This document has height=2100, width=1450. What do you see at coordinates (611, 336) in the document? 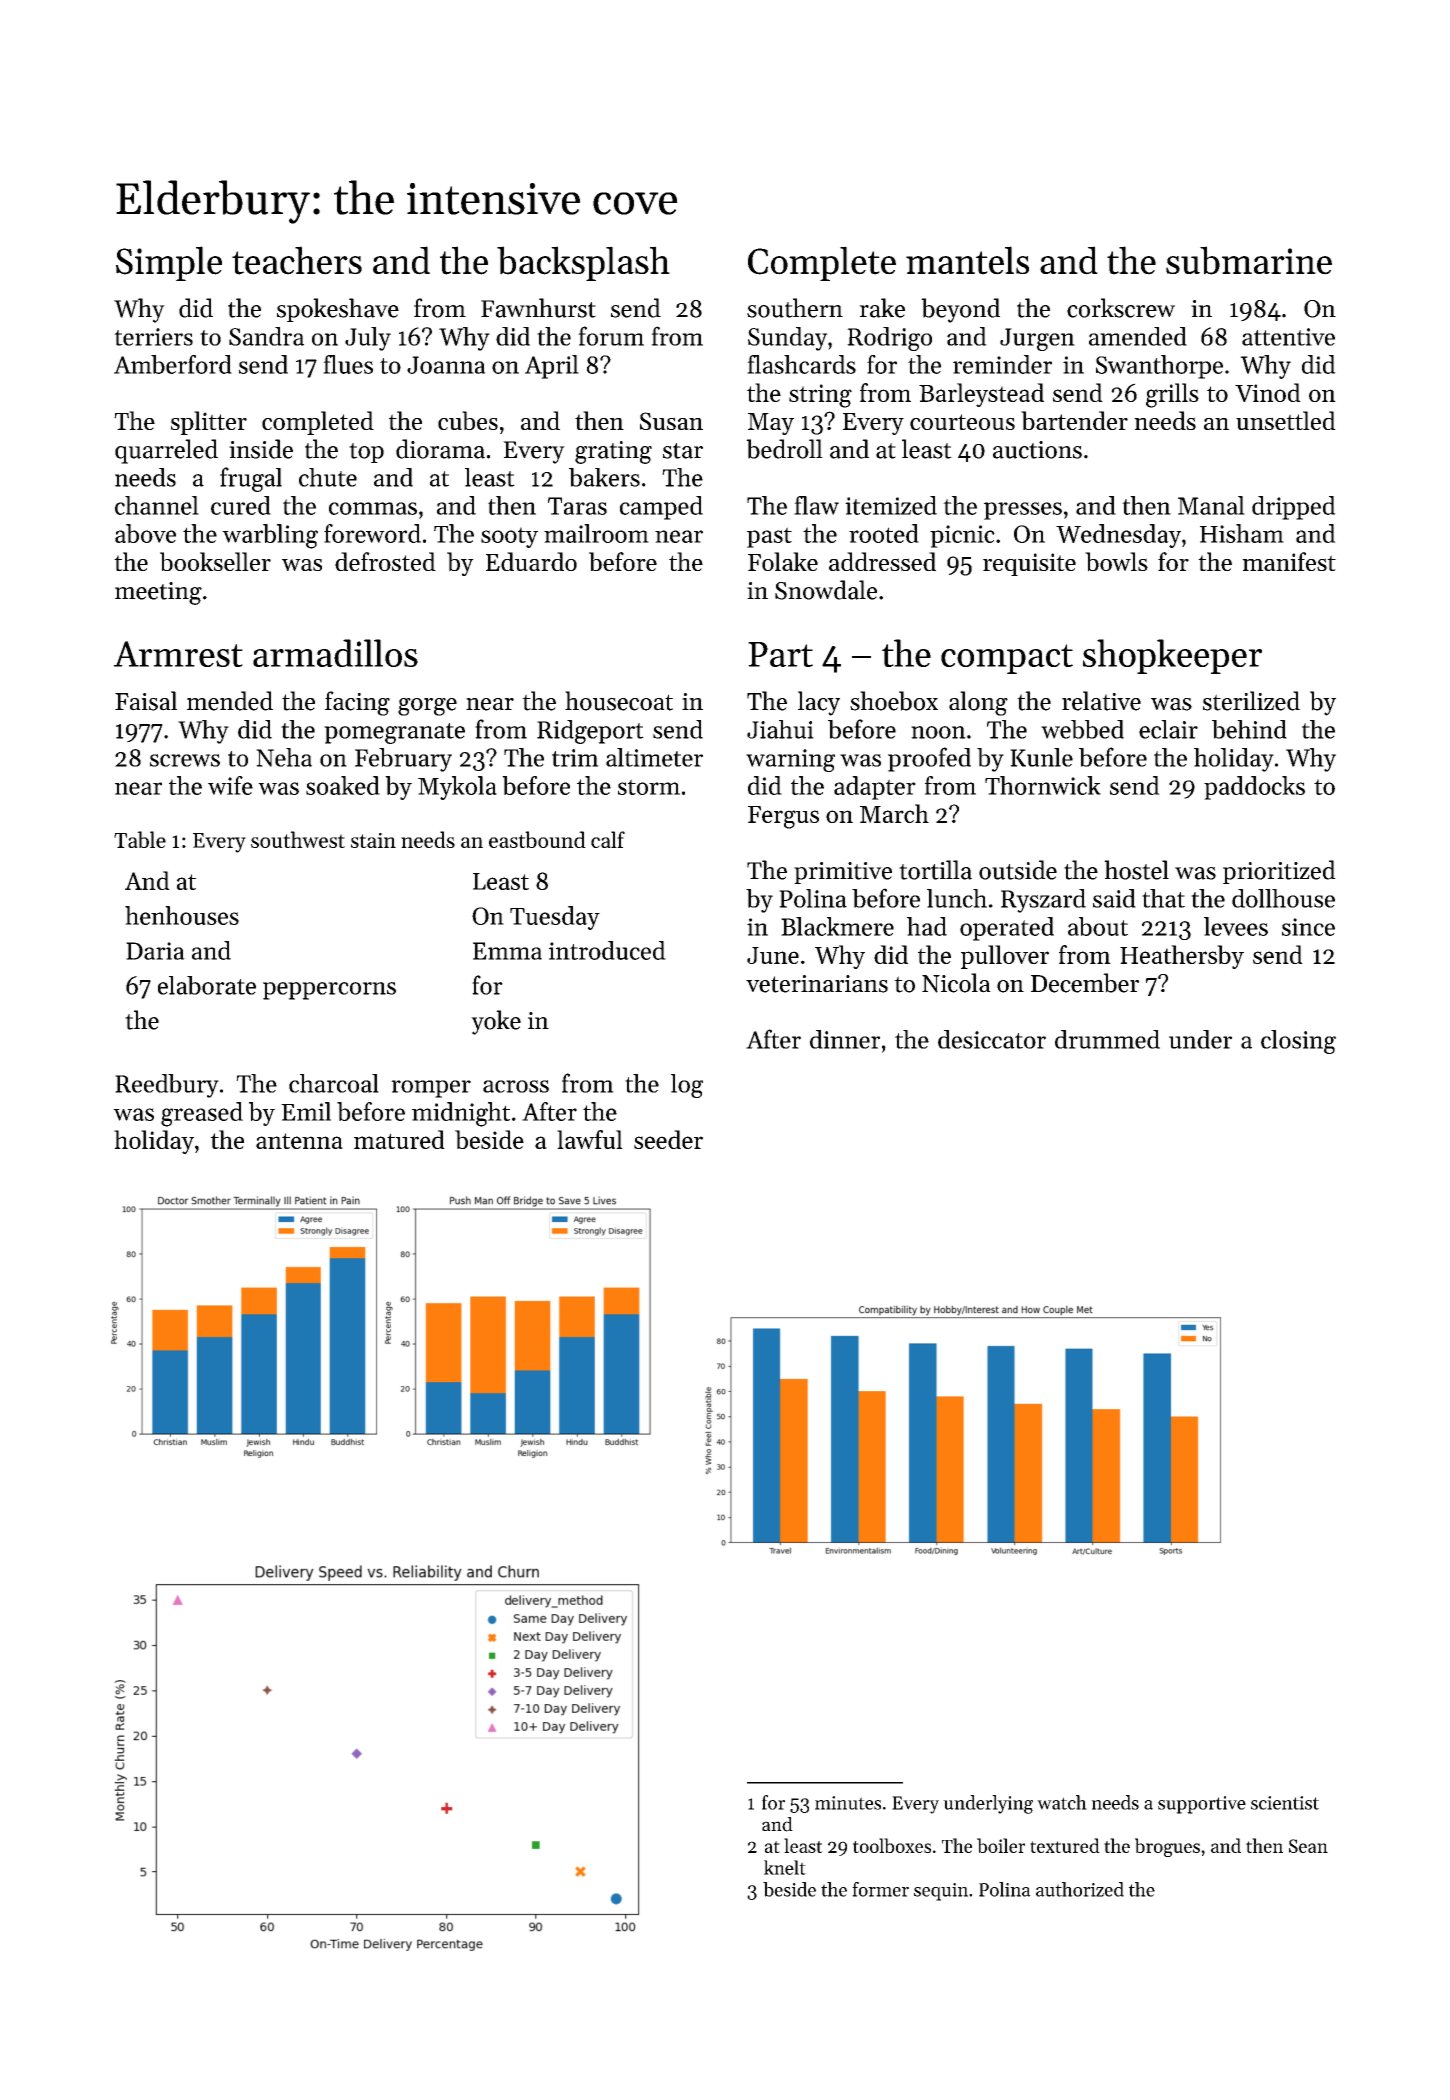
I see `forum` at bounding box center [611, 336].
